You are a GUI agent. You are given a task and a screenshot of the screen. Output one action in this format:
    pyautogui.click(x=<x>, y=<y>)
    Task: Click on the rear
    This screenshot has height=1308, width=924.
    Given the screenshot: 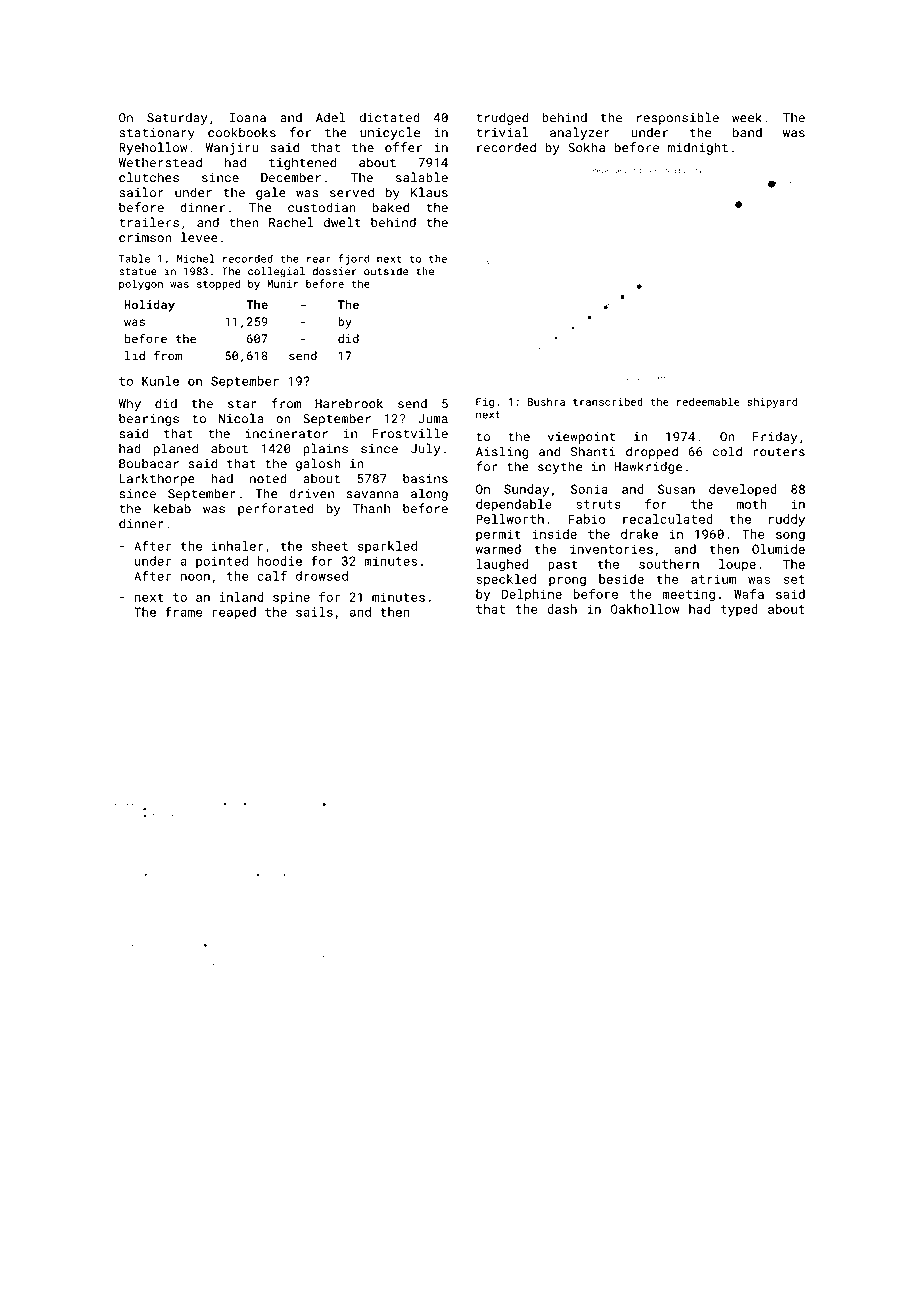 What is the action you would take?
    pyautogui.click(x=319, y=259)
